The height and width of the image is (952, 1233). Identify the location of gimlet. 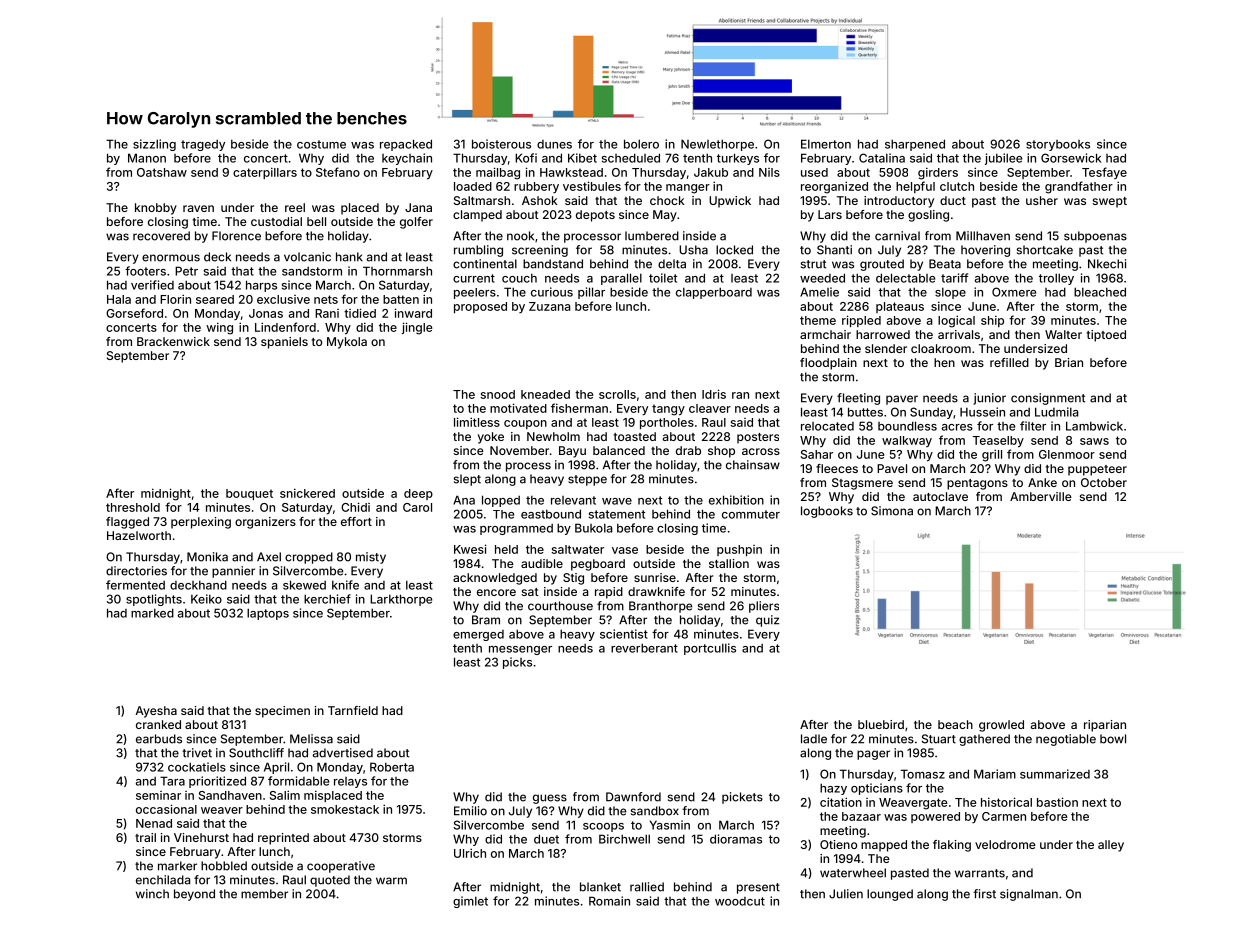
(470, 902).
